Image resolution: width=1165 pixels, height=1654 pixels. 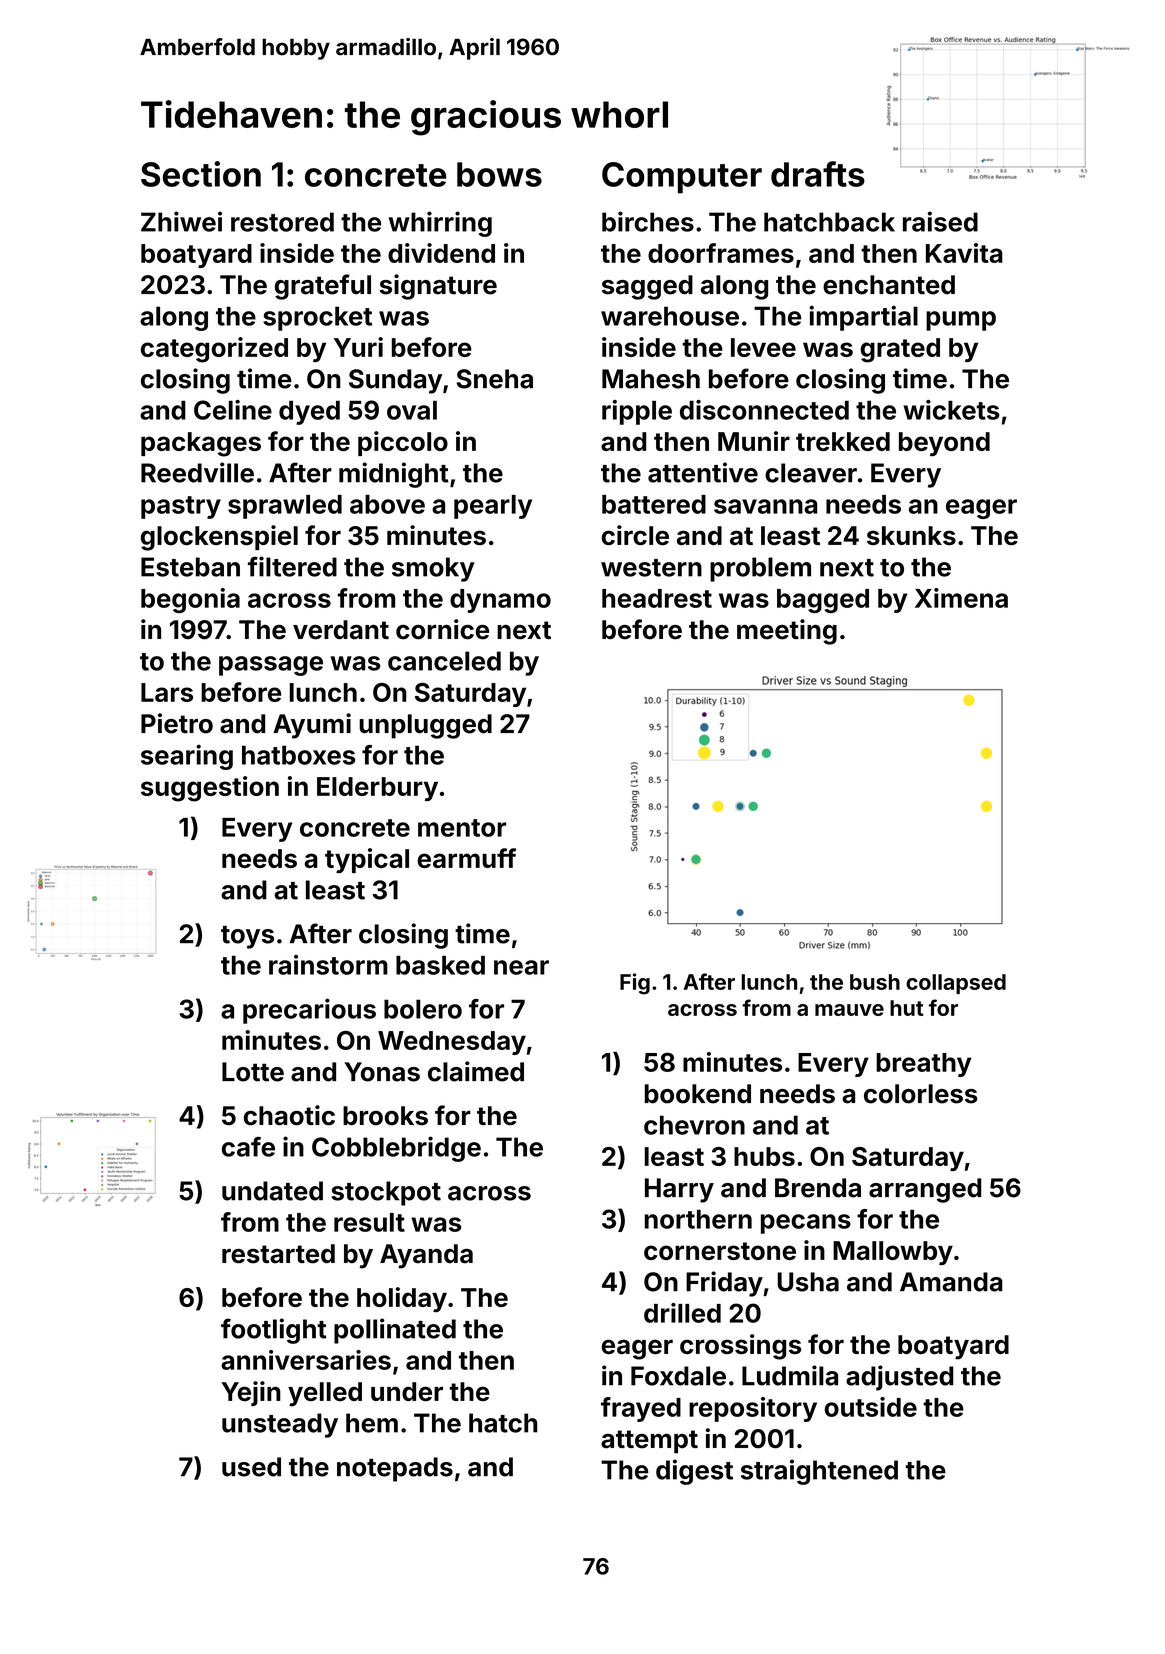 I want to click on battered, so click(x=654, y=504).
